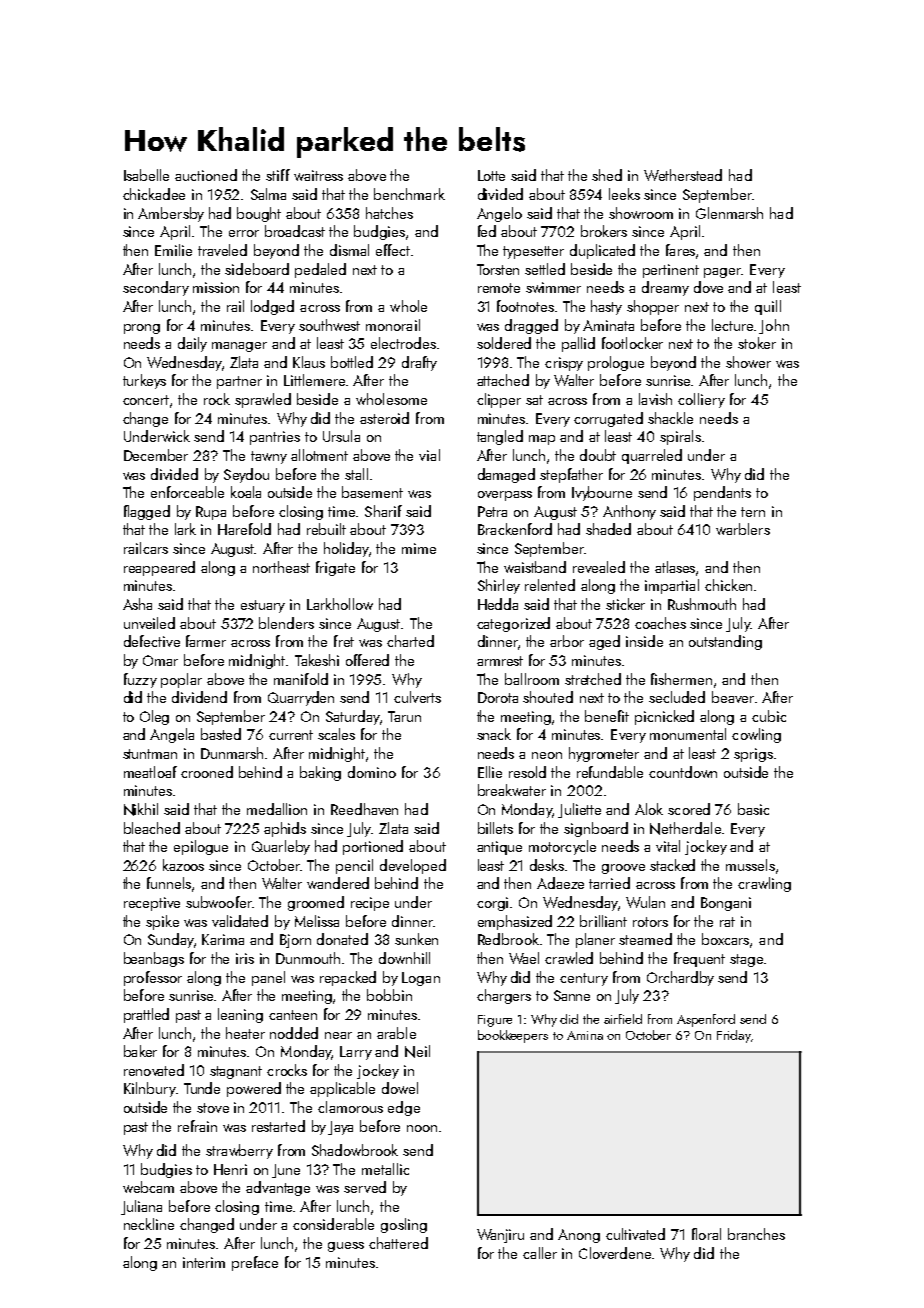  What do you see at coordinates (607, 175) in the document?
I see `shed` at bounding box center [607, 175].
